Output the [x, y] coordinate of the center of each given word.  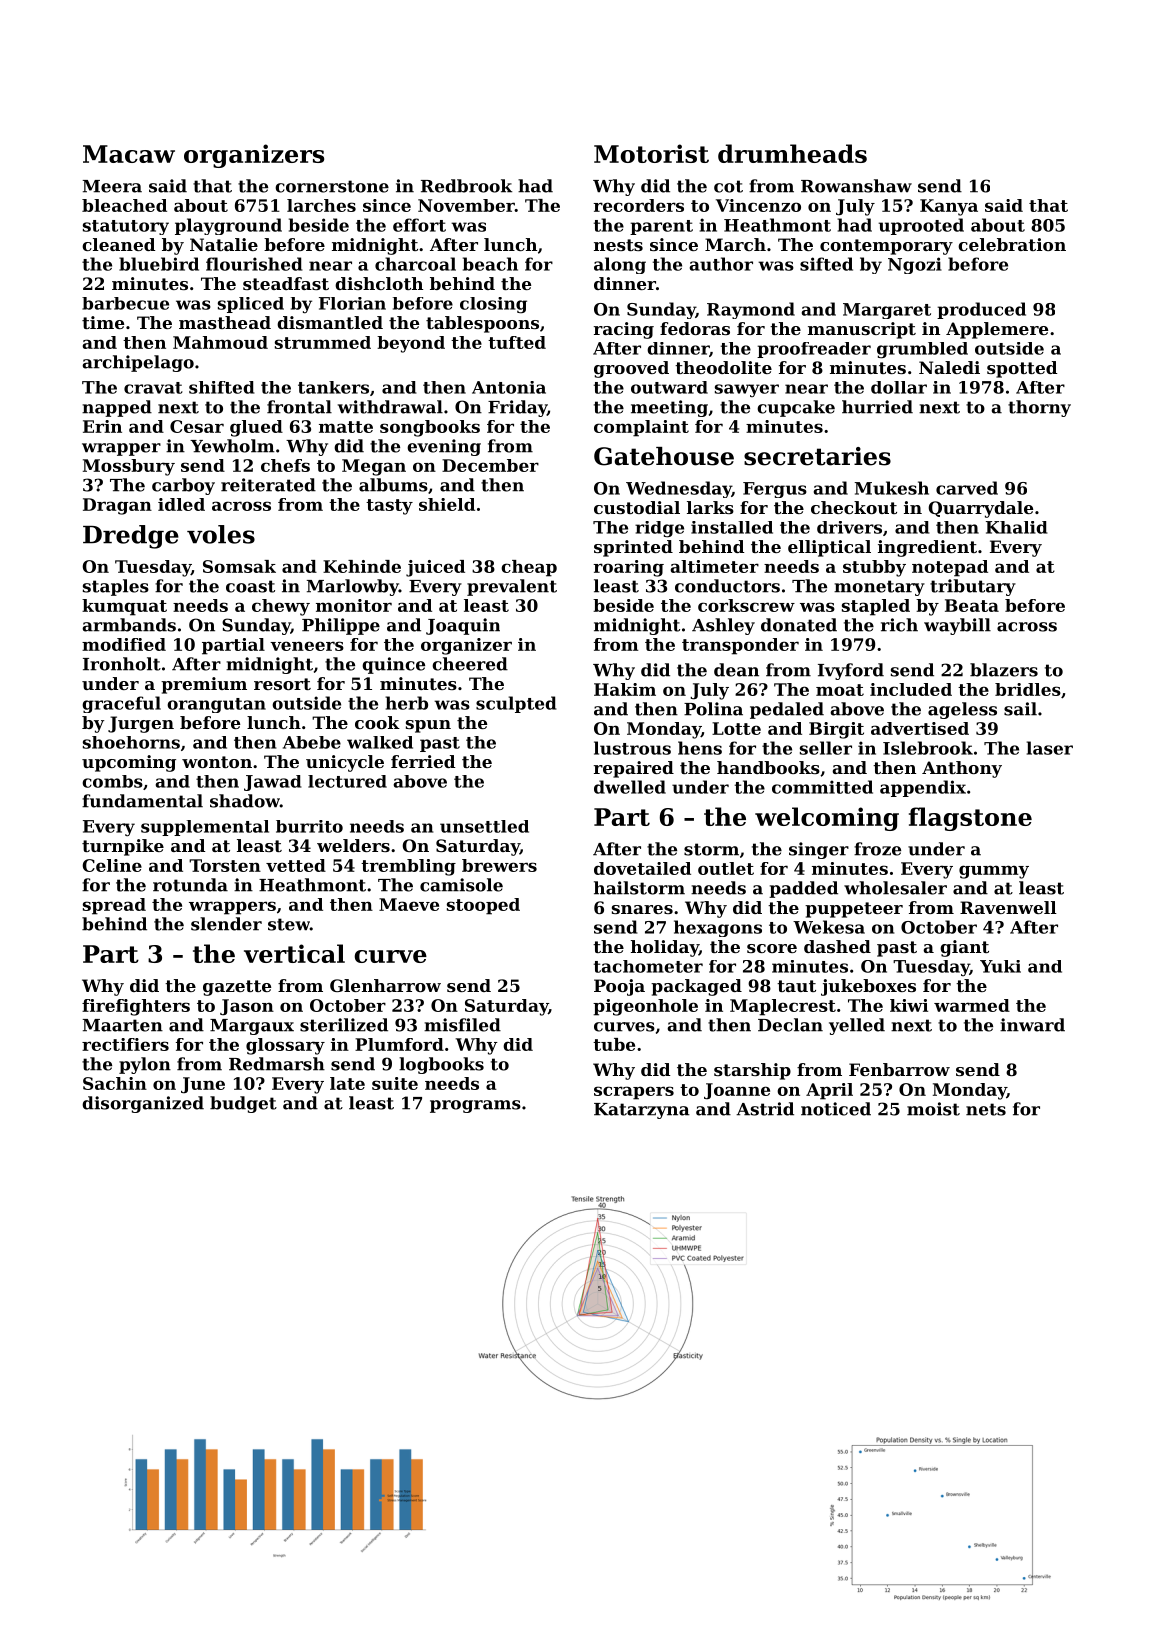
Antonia [509, 387]
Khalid [1016, 527]
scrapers [634, 1093]
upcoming [129, 763]
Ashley [723, 626]
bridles [1028, 689]
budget [243, 1104]
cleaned [118, 244]
